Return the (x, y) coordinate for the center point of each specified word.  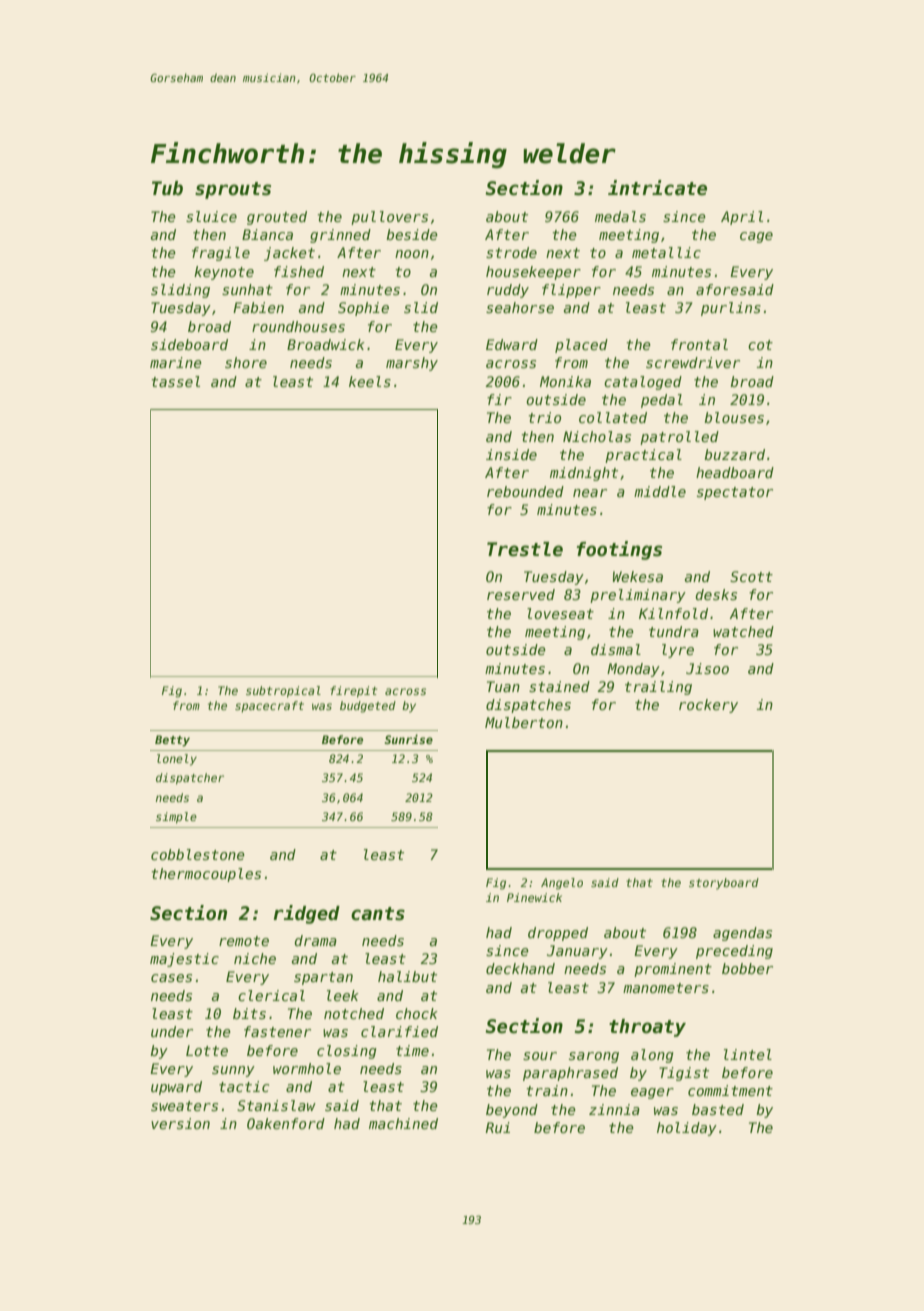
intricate (657, 188)
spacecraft (269, 707)
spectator (735, 493)
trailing (658, 688)
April (742, 218)
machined (403, 1123)
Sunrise (408, 739)
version (180, 1123)
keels (370, 381)
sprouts (233, 190)
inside (511, 454)
